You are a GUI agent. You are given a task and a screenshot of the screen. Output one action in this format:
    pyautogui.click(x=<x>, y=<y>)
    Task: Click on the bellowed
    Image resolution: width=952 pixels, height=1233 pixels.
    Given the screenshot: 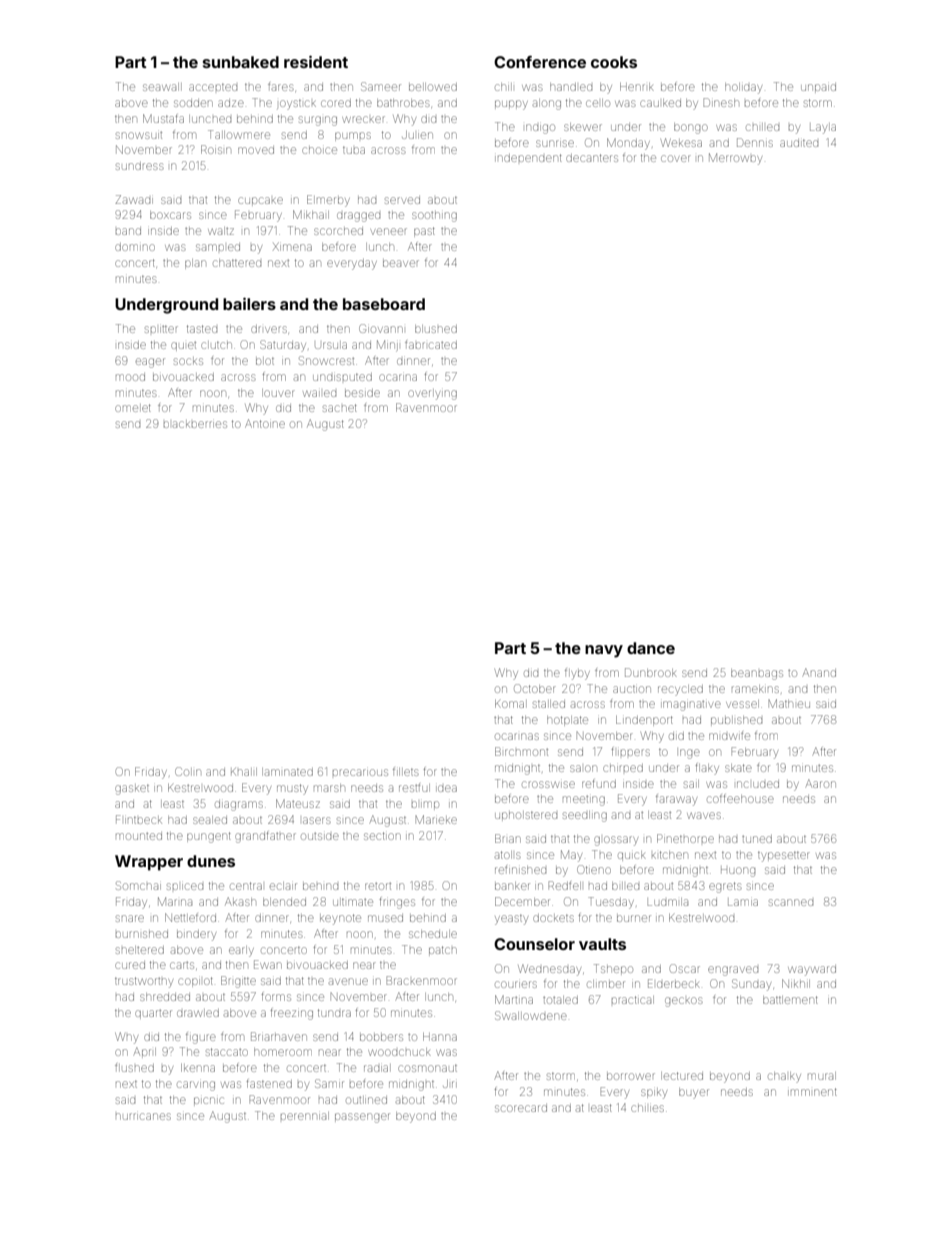 What is the action you would take?
    pyautogui.click(x=433, y=87)
